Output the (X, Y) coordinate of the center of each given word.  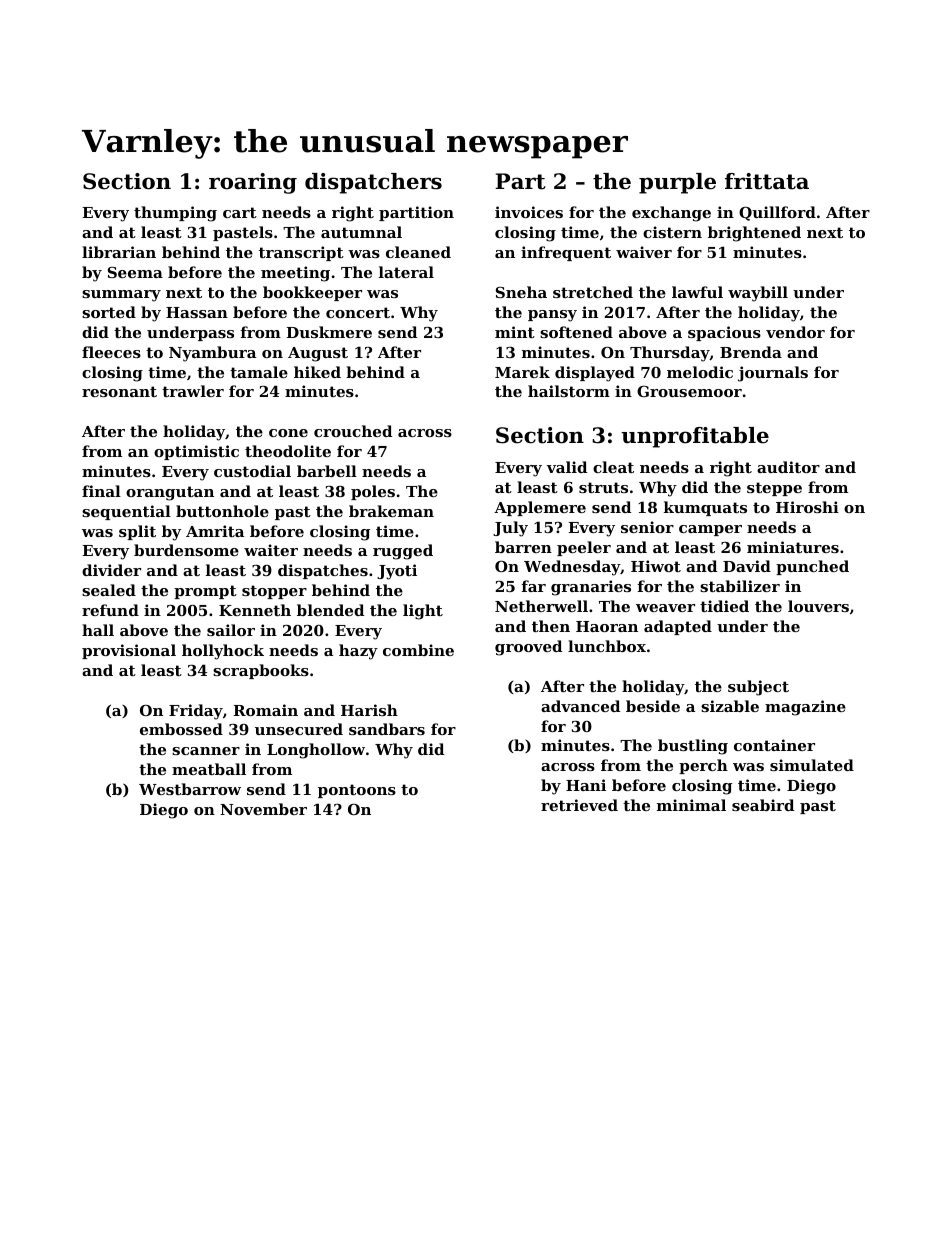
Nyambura (212, 354)
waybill (758, 294)
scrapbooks (261, 671)
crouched (353, 431)
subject (758, 688)
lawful (697, 292)
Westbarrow (190, 789)
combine (418, 650)
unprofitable (695, 437)
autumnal (361, 232)
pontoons (357, 791)
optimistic (196, 452)
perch (703, 766)
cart (240, 212)
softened (576, 332)
